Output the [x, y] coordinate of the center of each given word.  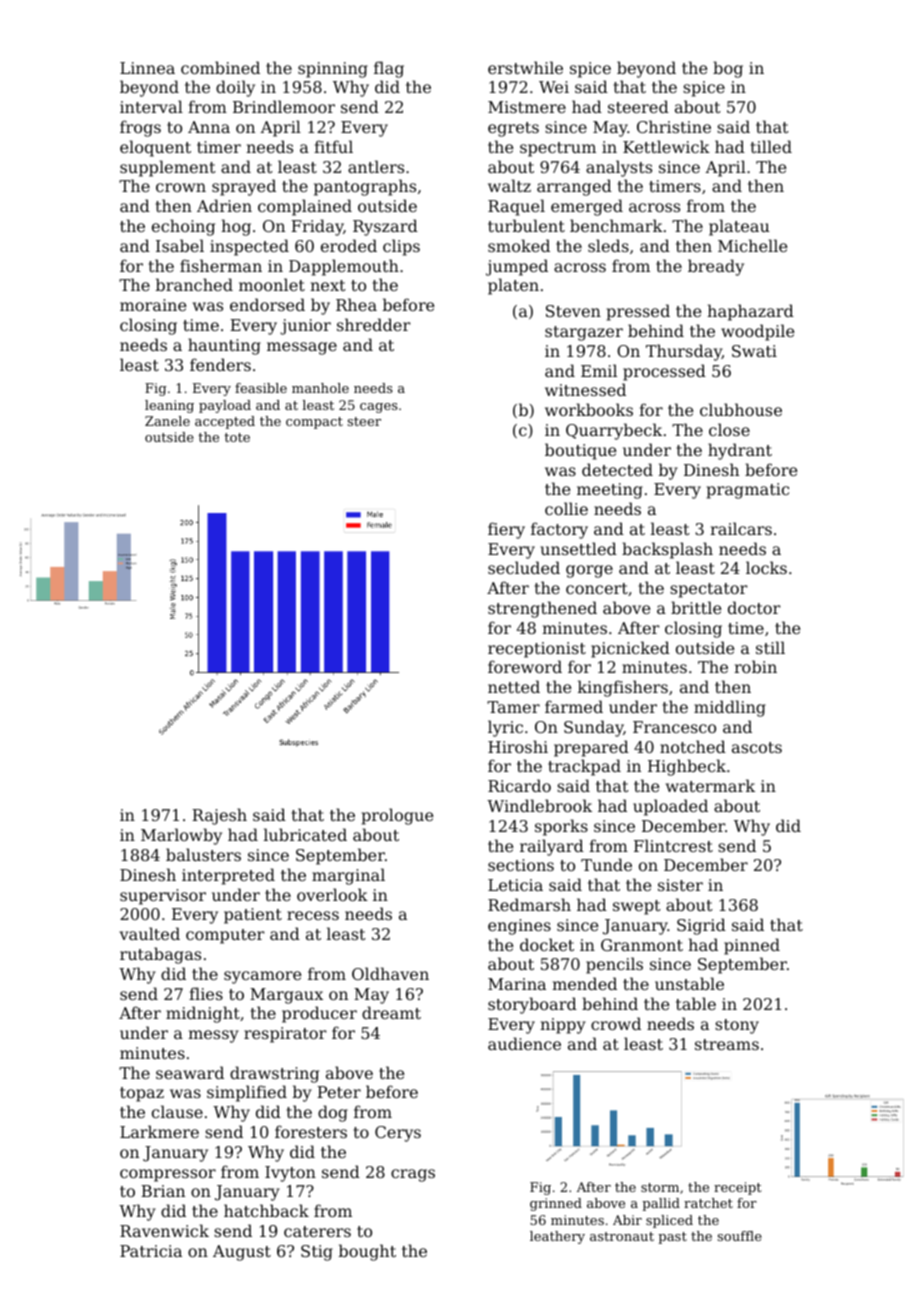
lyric [505, 728]
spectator [709, 590]
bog [728, 69]
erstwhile [525, 67]
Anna [209, 127]
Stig [317, 1253]
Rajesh [219, 816]
